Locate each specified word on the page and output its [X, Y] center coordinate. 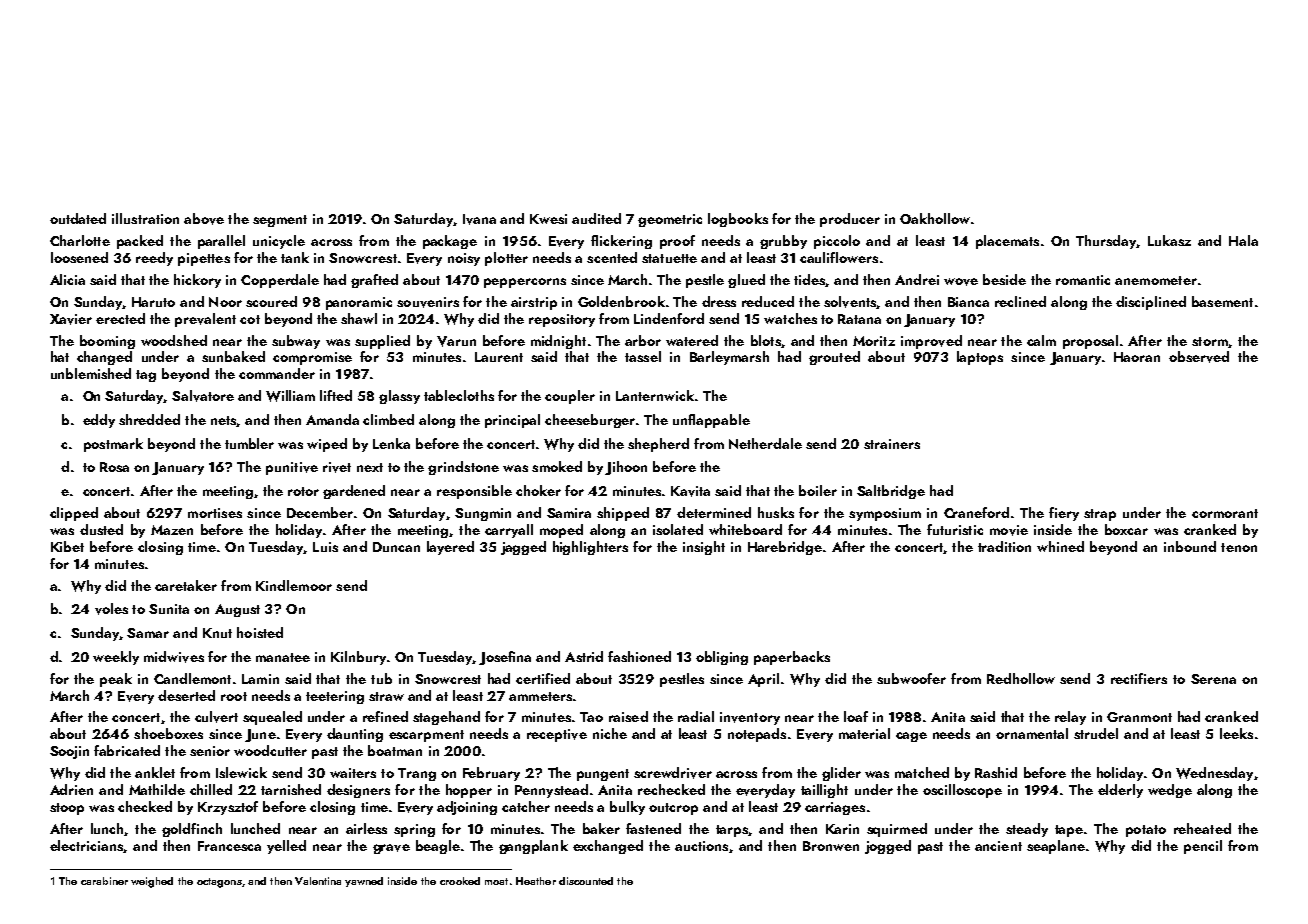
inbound [1190, 546]
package [450, 242]
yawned [364, 882]
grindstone [463, 468]
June [260, 735]
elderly [1120, 791]
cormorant [1225, 513]
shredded [149, 419]
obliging [722, 658]
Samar [148, 633]
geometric [670, 220]
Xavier [71, 319]
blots [766, 340]
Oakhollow [935, 218]
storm [1210, 341]
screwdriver [673, 773]
